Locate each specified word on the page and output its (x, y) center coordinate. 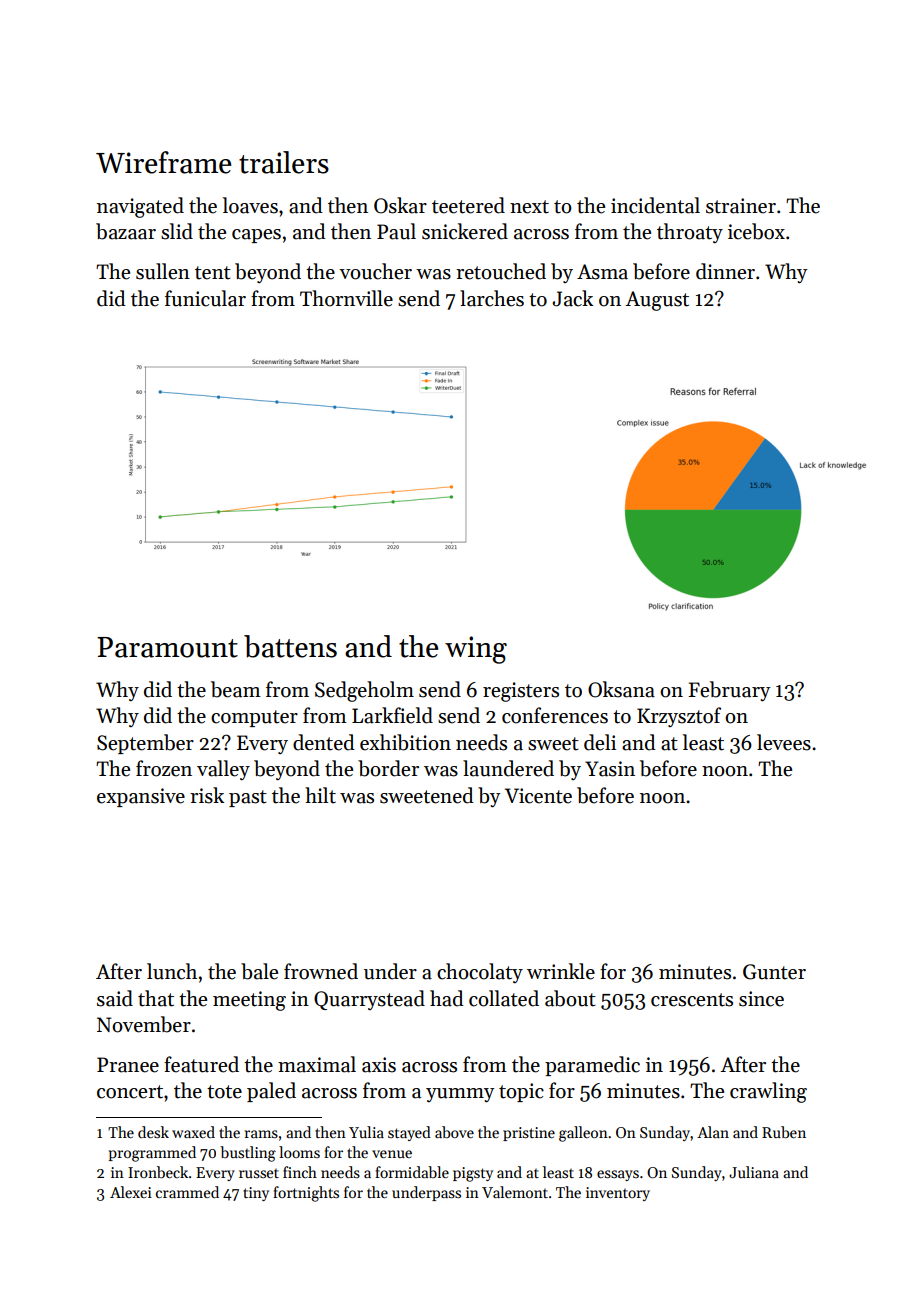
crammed (187, 1192)
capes (256, 236)
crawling (768, 1092)
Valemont (515, 1192)
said (115, 998)
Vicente (538, 796)
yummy (460, 1095)
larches (492, 298)
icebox (756, 231)
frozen (164, 768)
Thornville (346, 298)
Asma (602, 272)
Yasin (610, 769)
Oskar (400, 205)
